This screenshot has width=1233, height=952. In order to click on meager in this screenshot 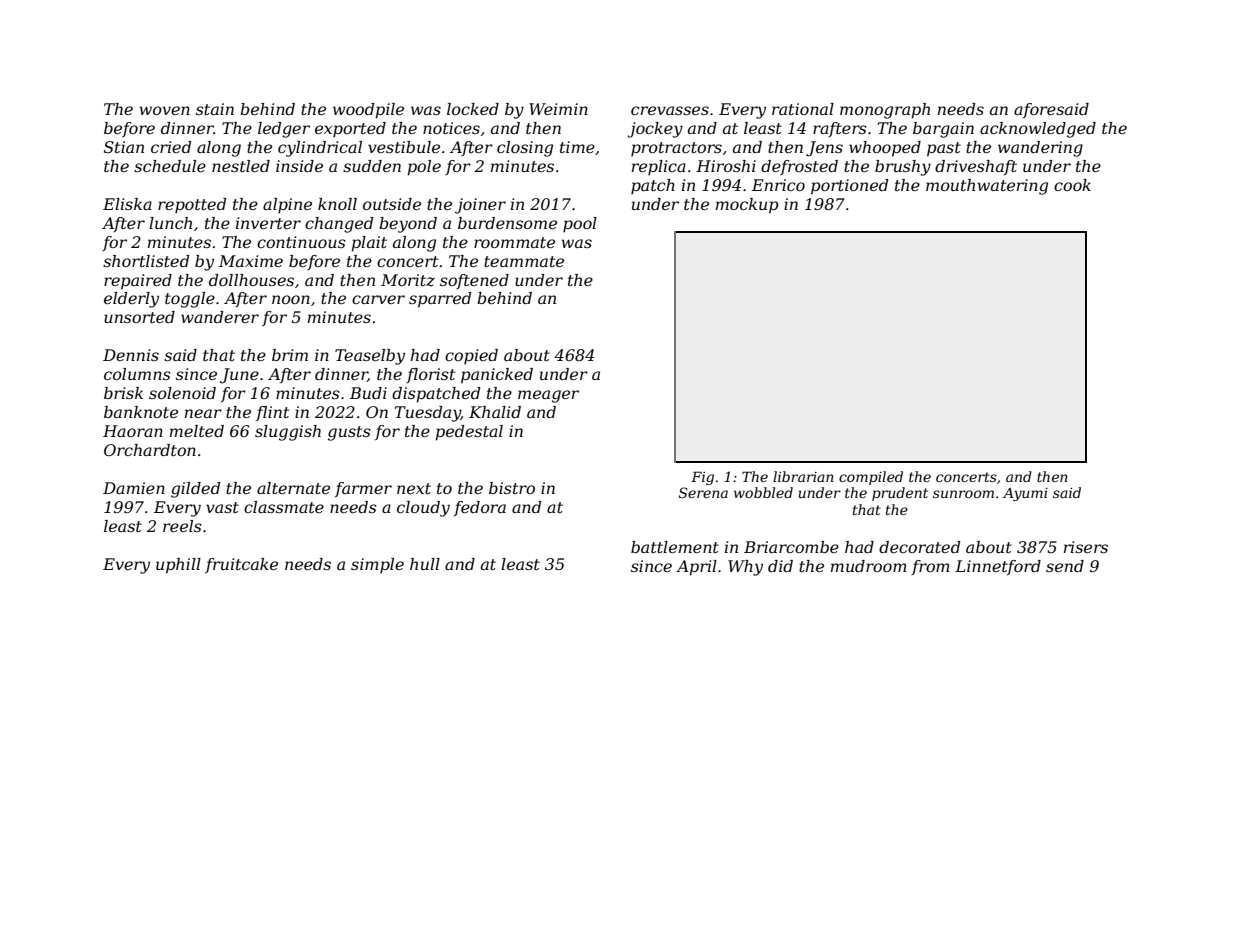, I will do `click(548, 396)`.
